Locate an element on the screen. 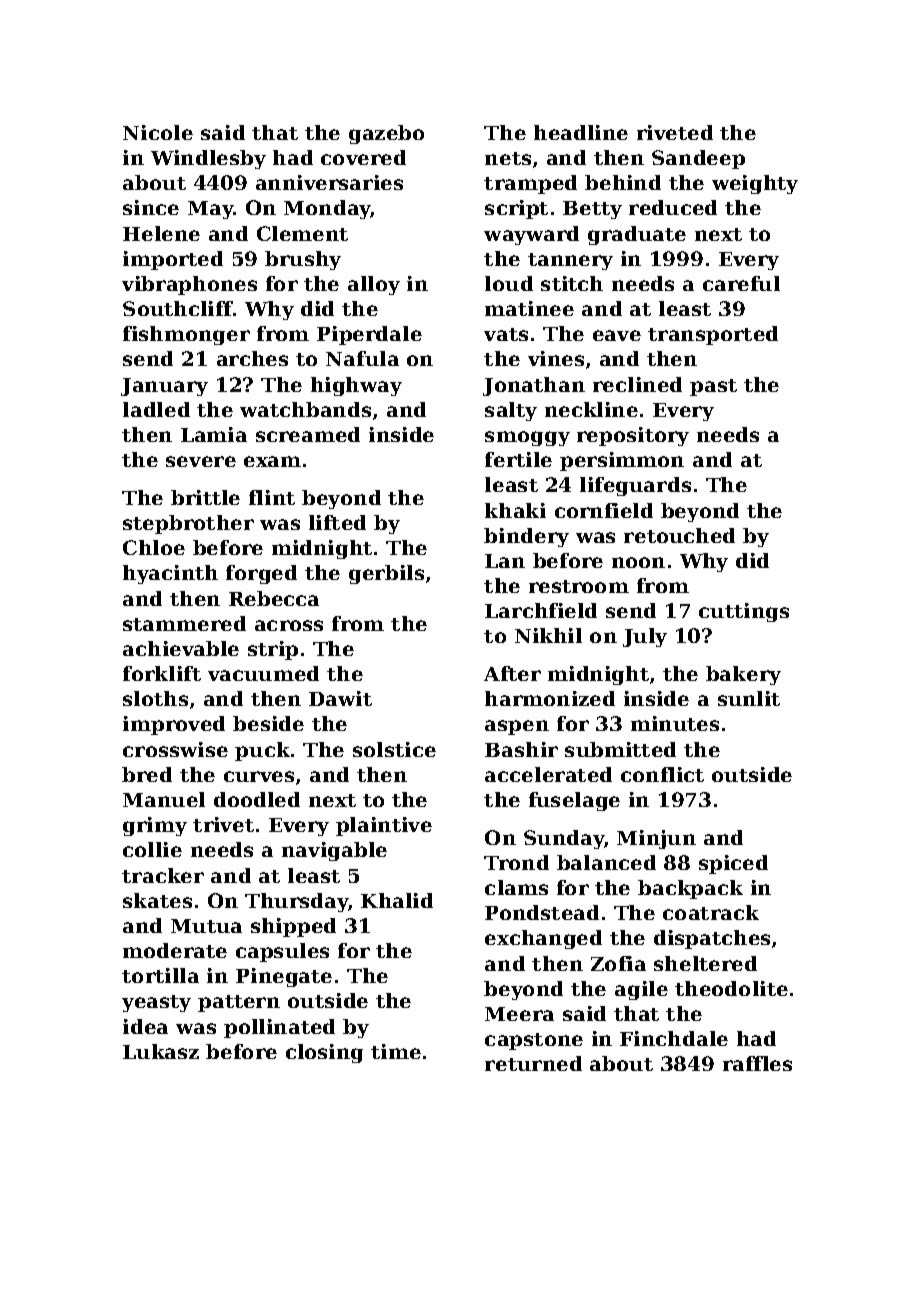  covered is located at coordinates (363, 157).
